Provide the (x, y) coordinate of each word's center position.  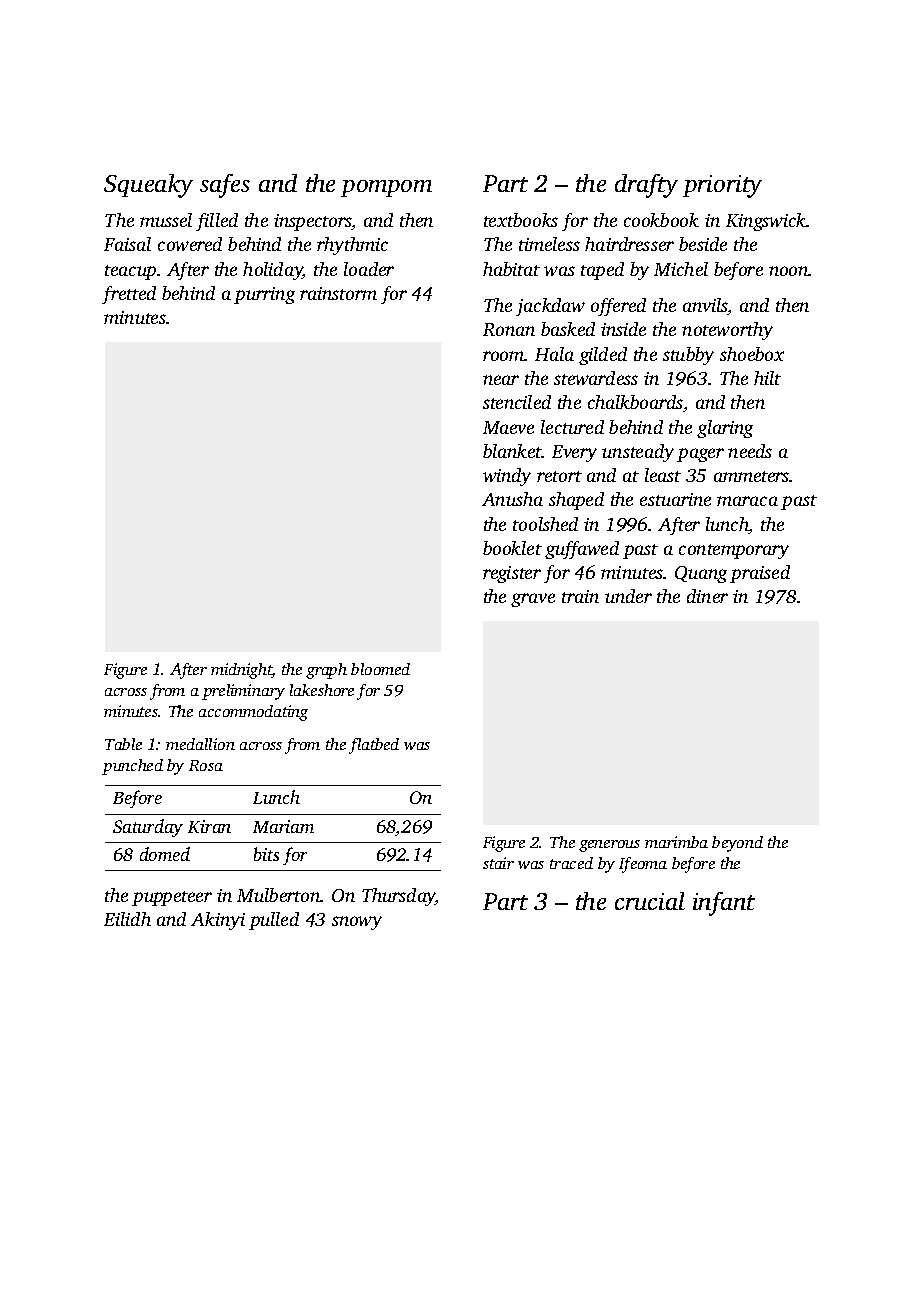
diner (707, 596)
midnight (241, 671)
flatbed (374, 746)
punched (132, 767)
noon (789, 271)
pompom (386, 188)
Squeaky (148, 186)
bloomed (380, 669)
